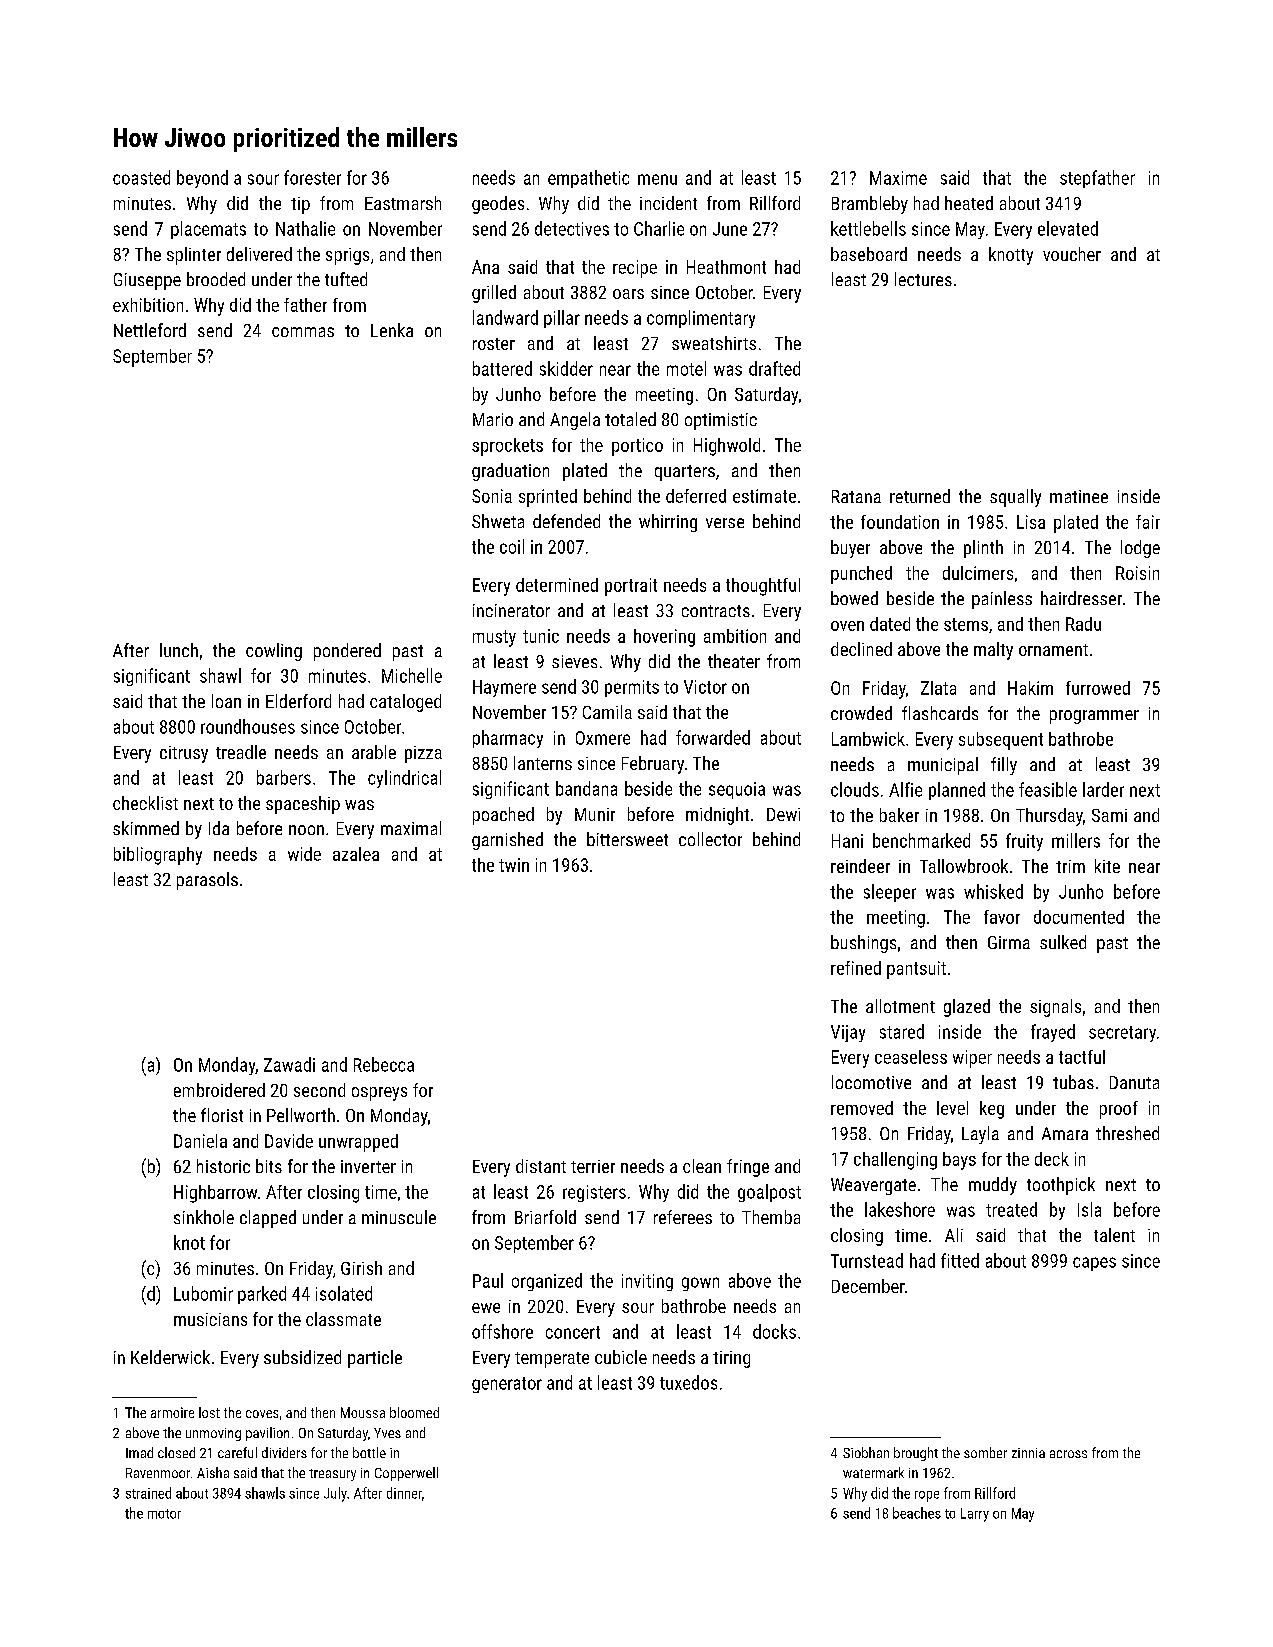  I want to click on loan, so click(226, 701).
